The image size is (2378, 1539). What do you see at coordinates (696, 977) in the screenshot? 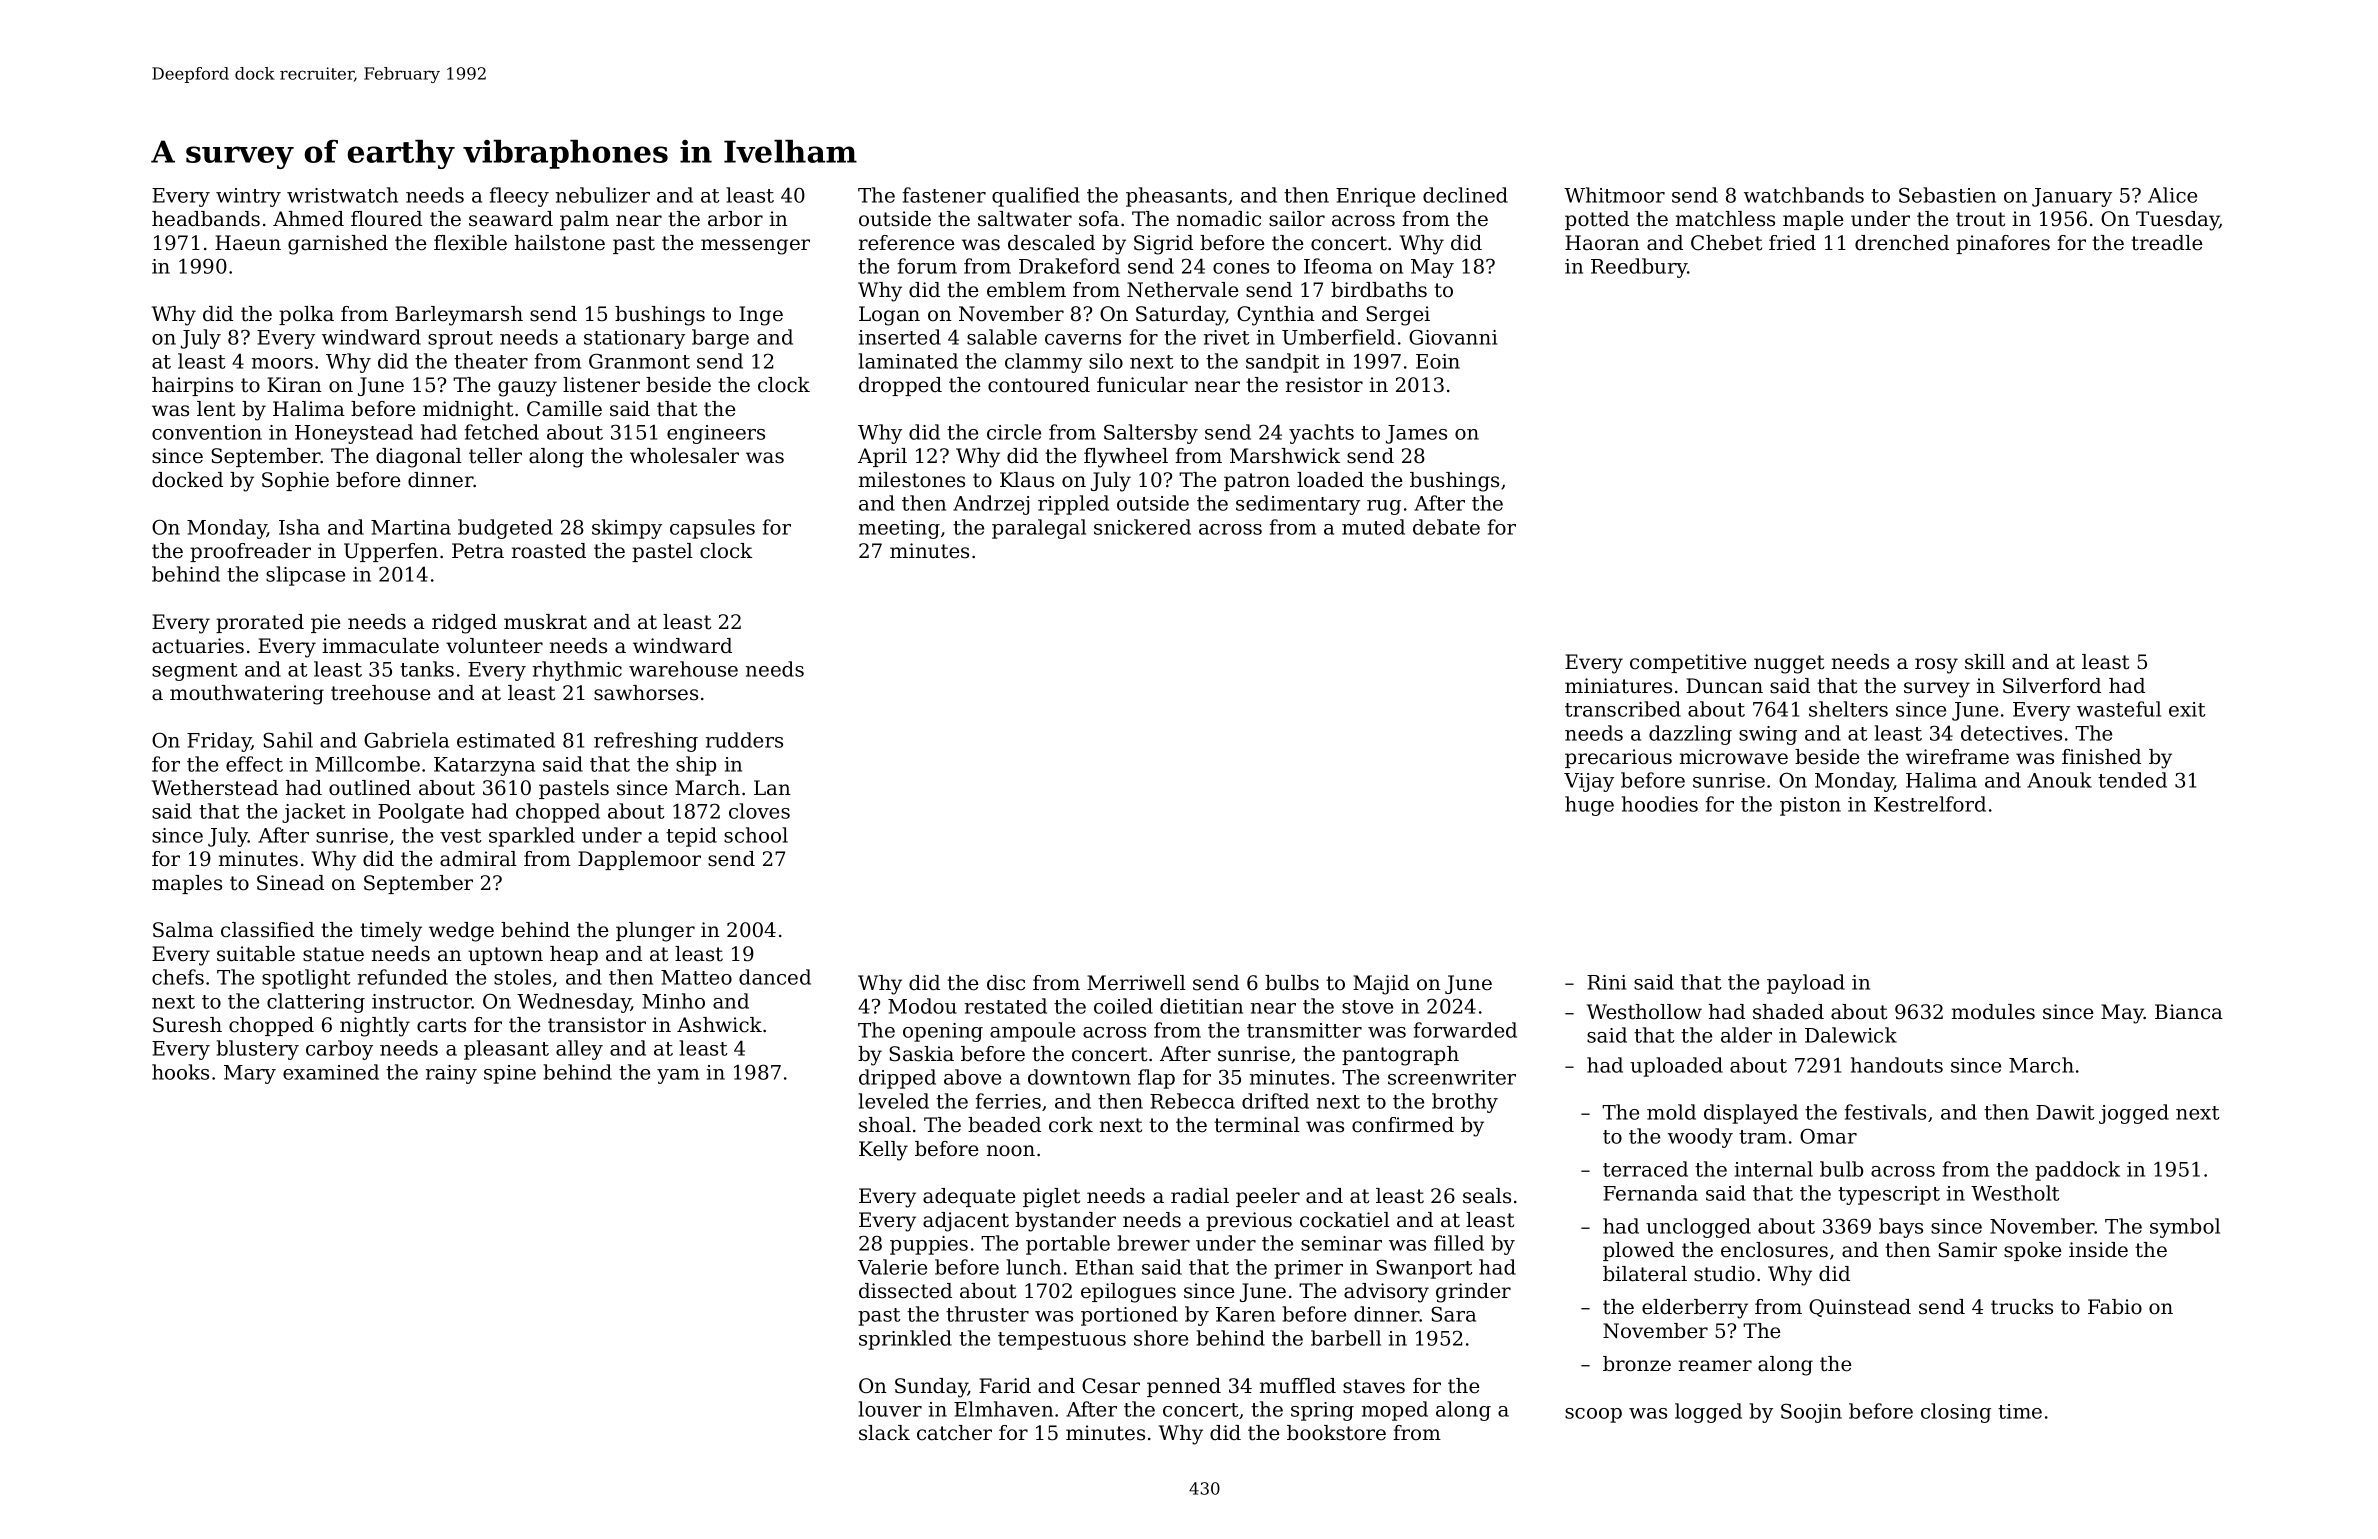
I see `Matteo` at bounding box center [696, 977].
